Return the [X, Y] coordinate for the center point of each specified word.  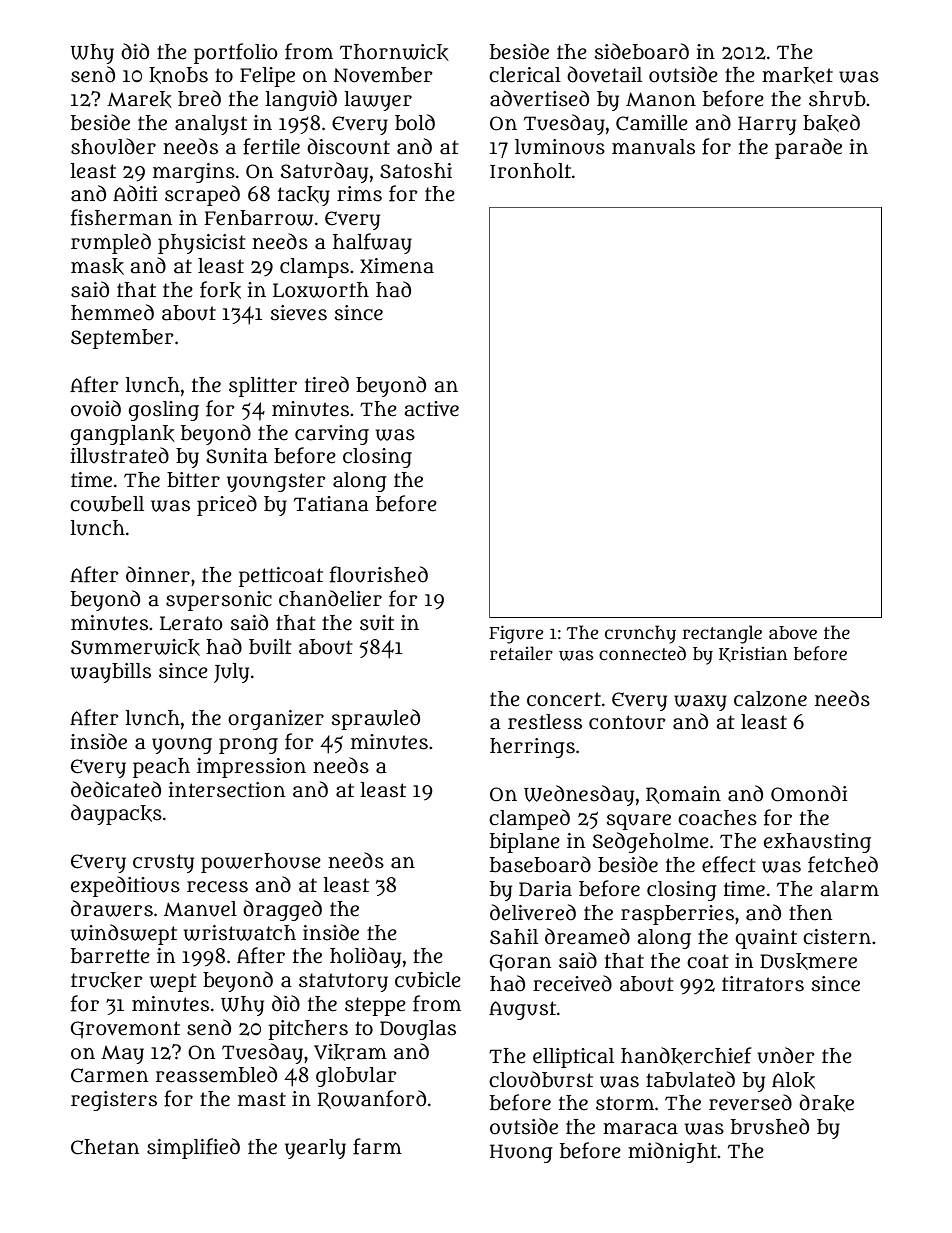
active [431, 409]
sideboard [642, 51]
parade [808, 148]
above [793, 633]
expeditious [125, 886]
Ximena [397, 266]
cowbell [107, 504]
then [810, 913]
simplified [193, 1148]
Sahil [514, 937]
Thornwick [394, 52]
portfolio [236, 53]
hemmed [112, 312]
